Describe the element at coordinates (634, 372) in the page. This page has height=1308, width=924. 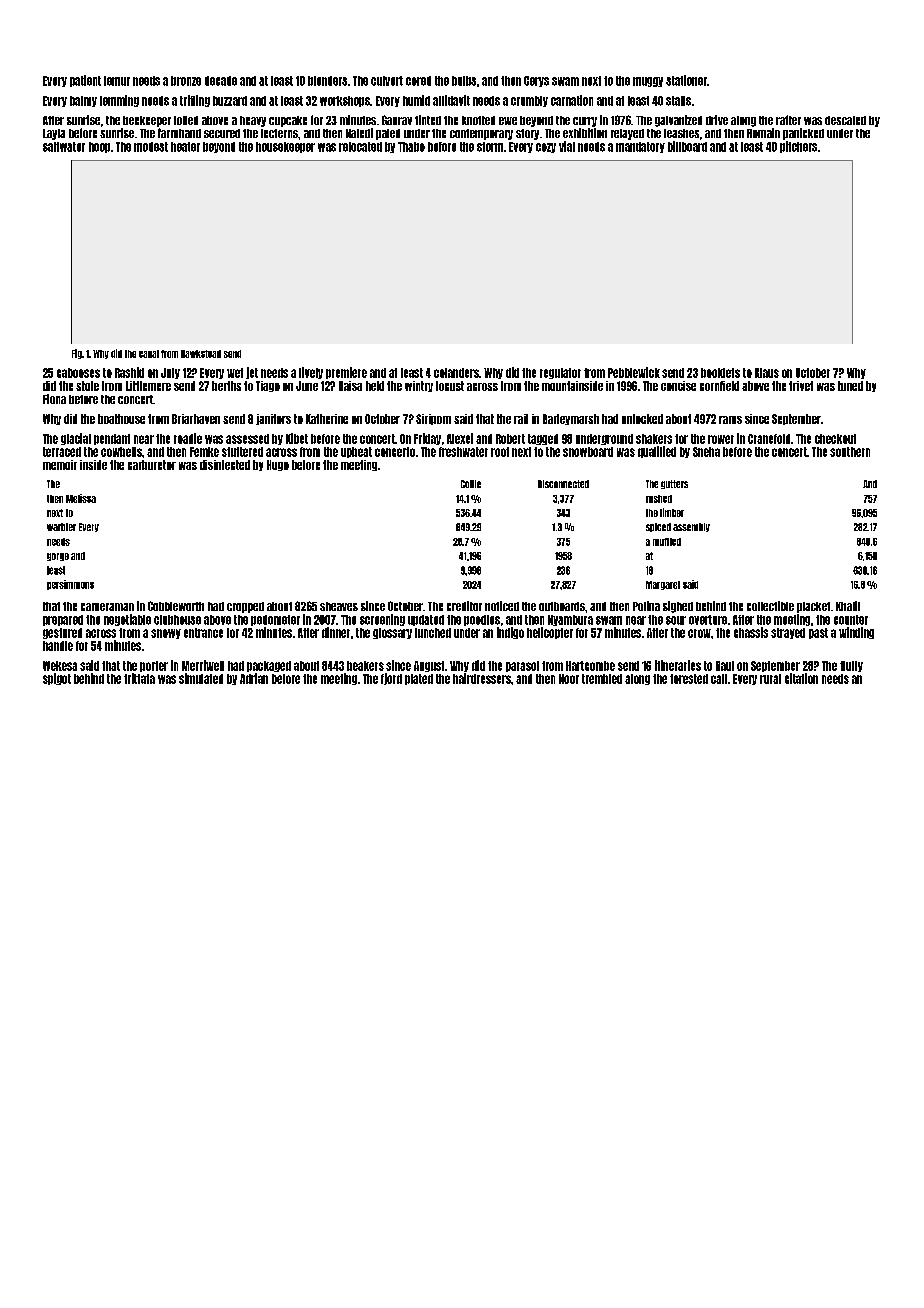
I see `Pebblewick` at that location.
